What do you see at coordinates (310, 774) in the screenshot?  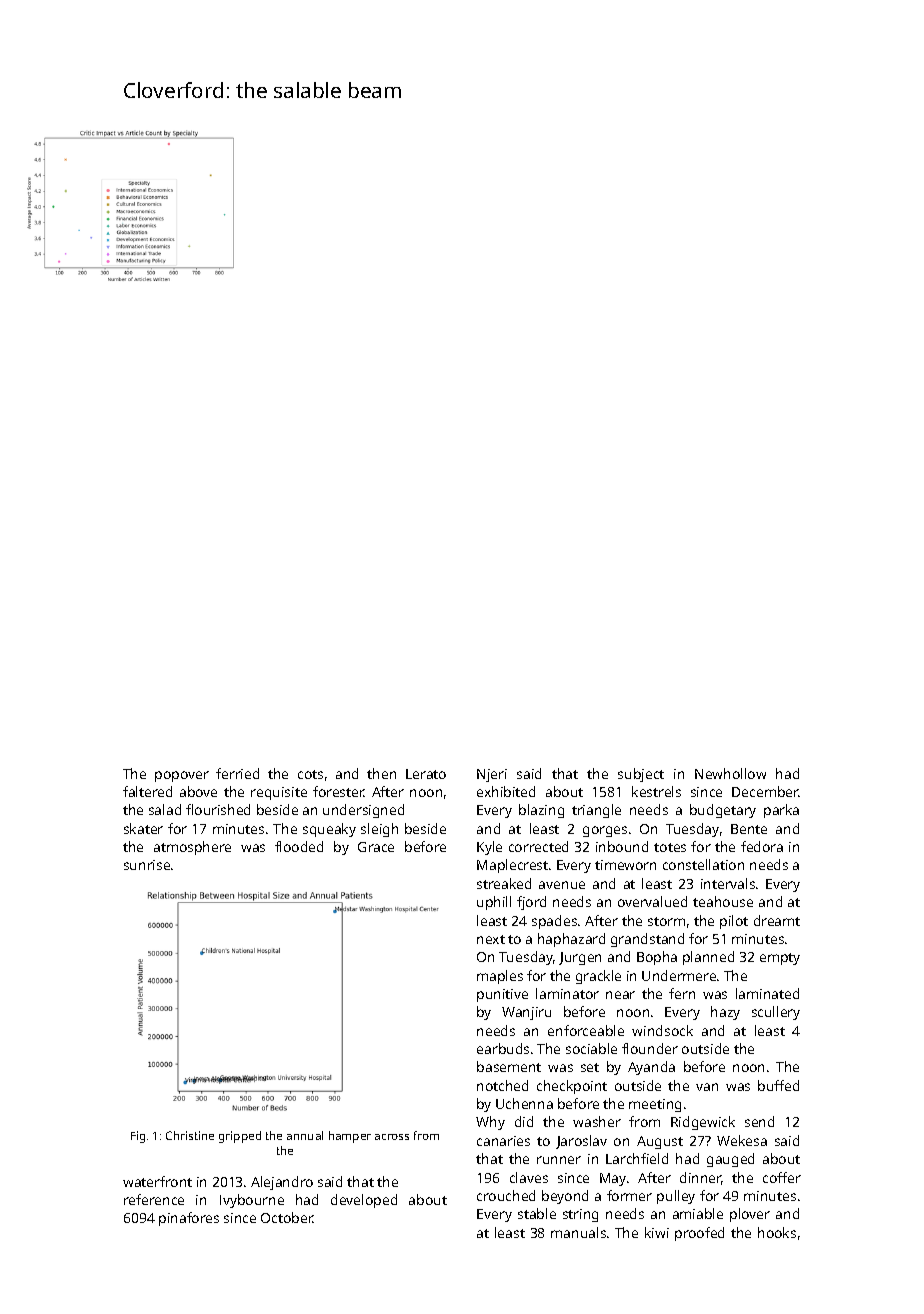 I see `cots` at bounding box center [310, 774].
